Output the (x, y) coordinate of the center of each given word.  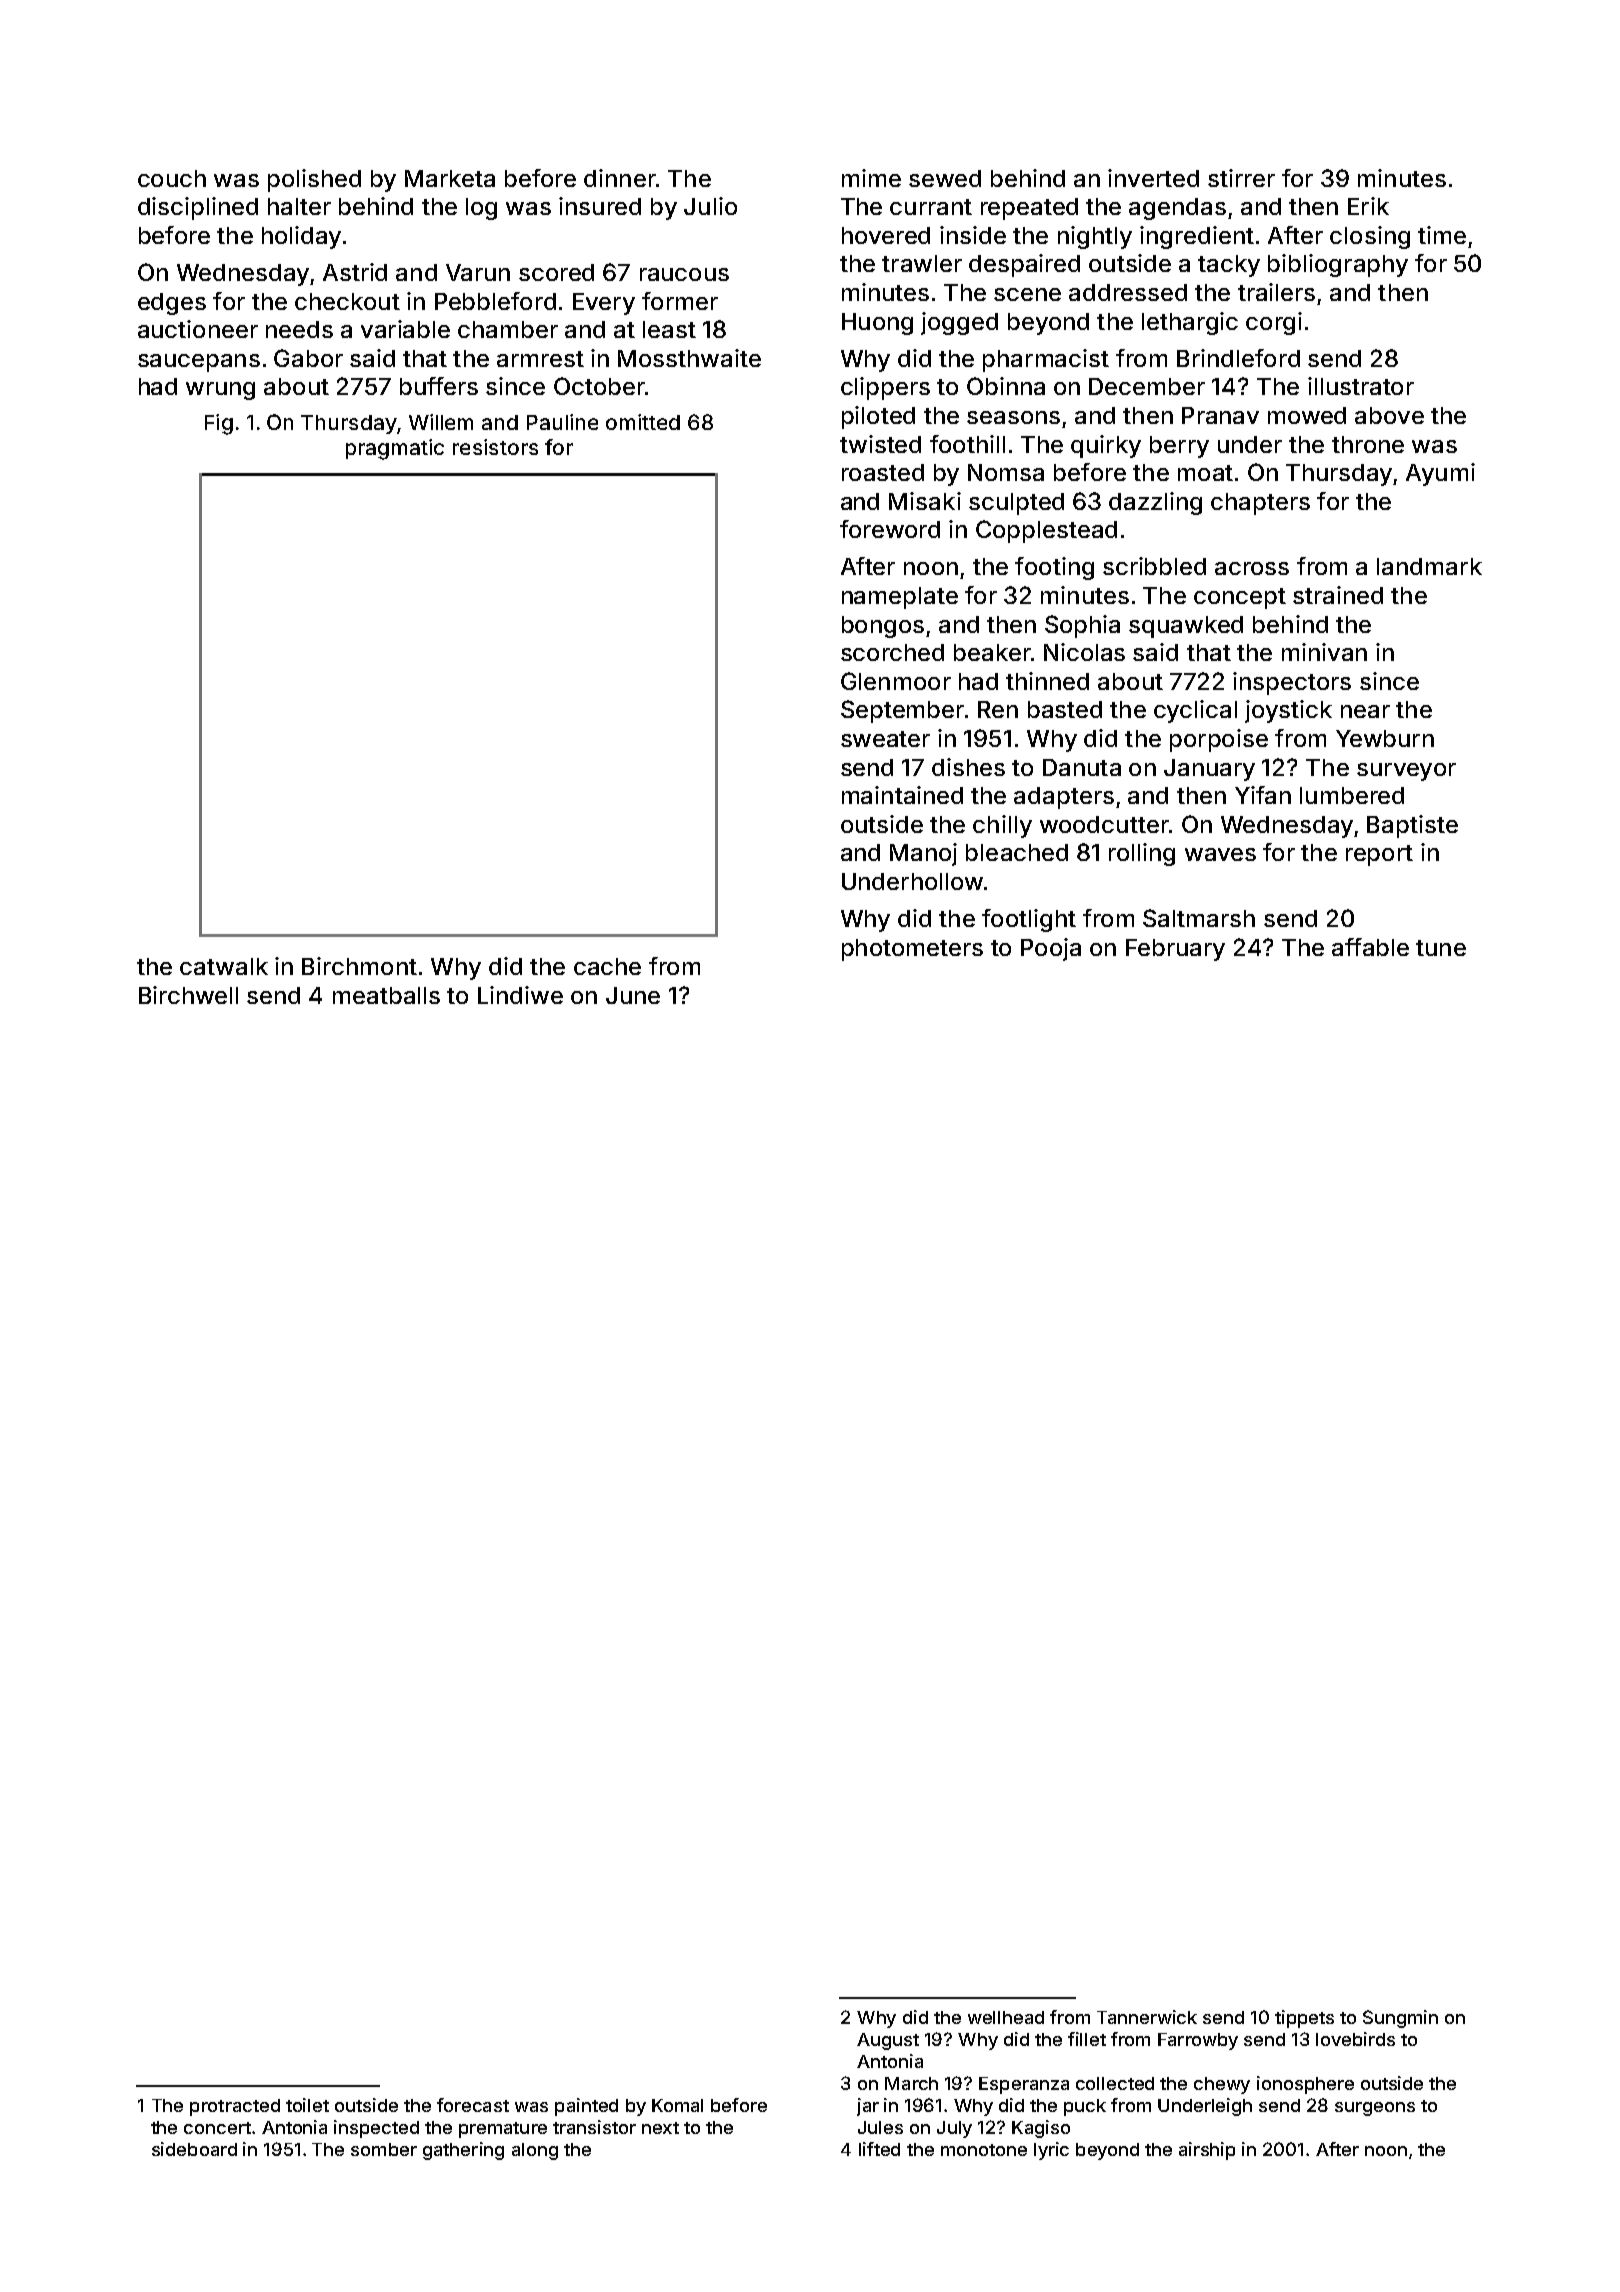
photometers (912, 950)
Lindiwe (520, 995)
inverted (1153, 178)
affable (1370, 947)
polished (314, 180)
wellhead (1006, 2017)
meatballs (386, 995)
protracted (235, 2107)
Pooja (1051, 949)
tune (1441, 948)
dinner (620, 178)
